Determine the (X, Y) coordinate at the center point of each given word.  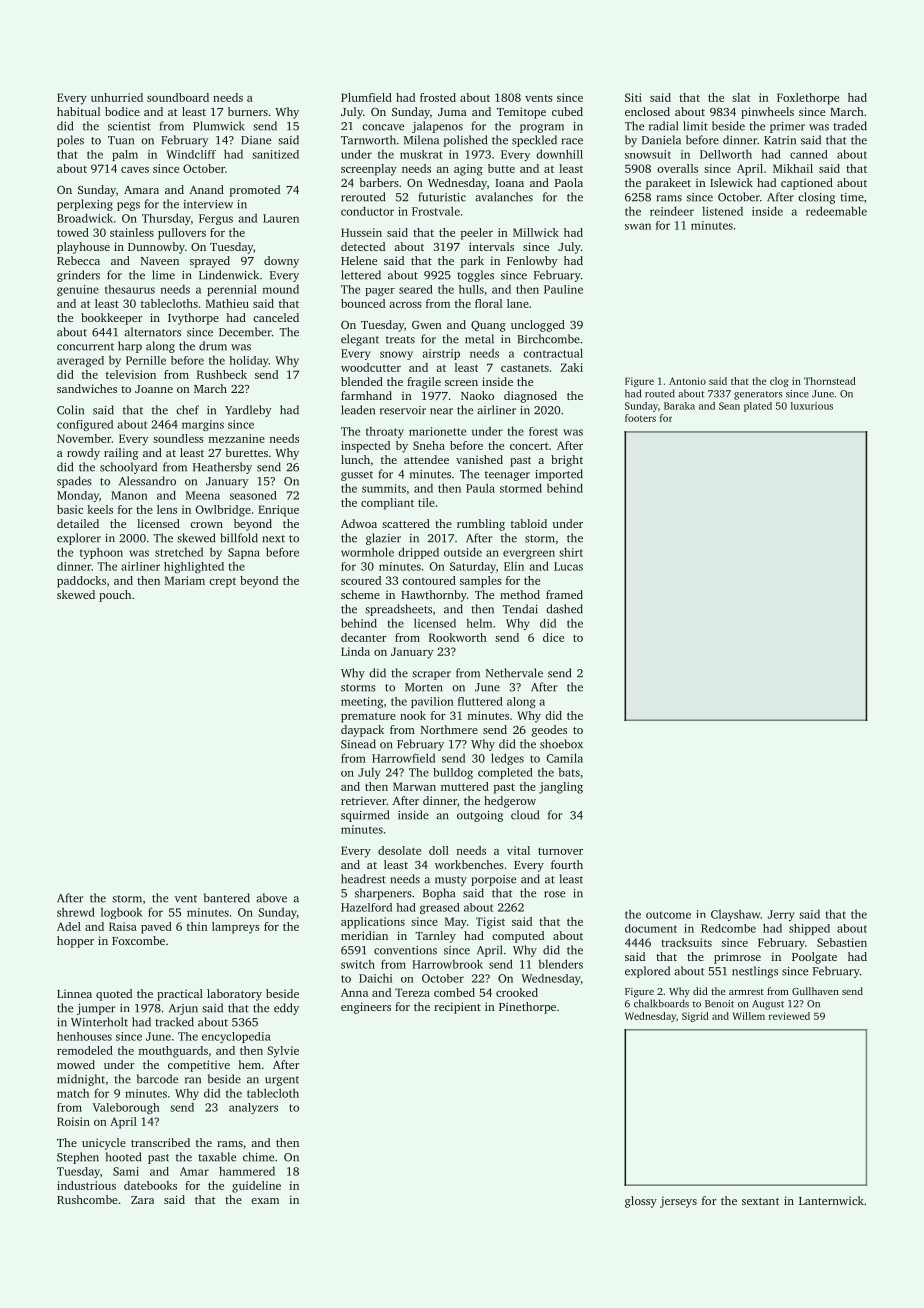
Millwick (536, 232)
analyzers (253, 1108)
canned (809, 154)
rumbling (481, 525)
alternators (152, 332)
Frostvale (436, 211)
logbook (122, 913)
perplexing (85, 205)
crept (222, 583)
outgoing (480, 816)
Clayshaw (735, 915)
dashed (564, 609)
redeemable (836, 211)
